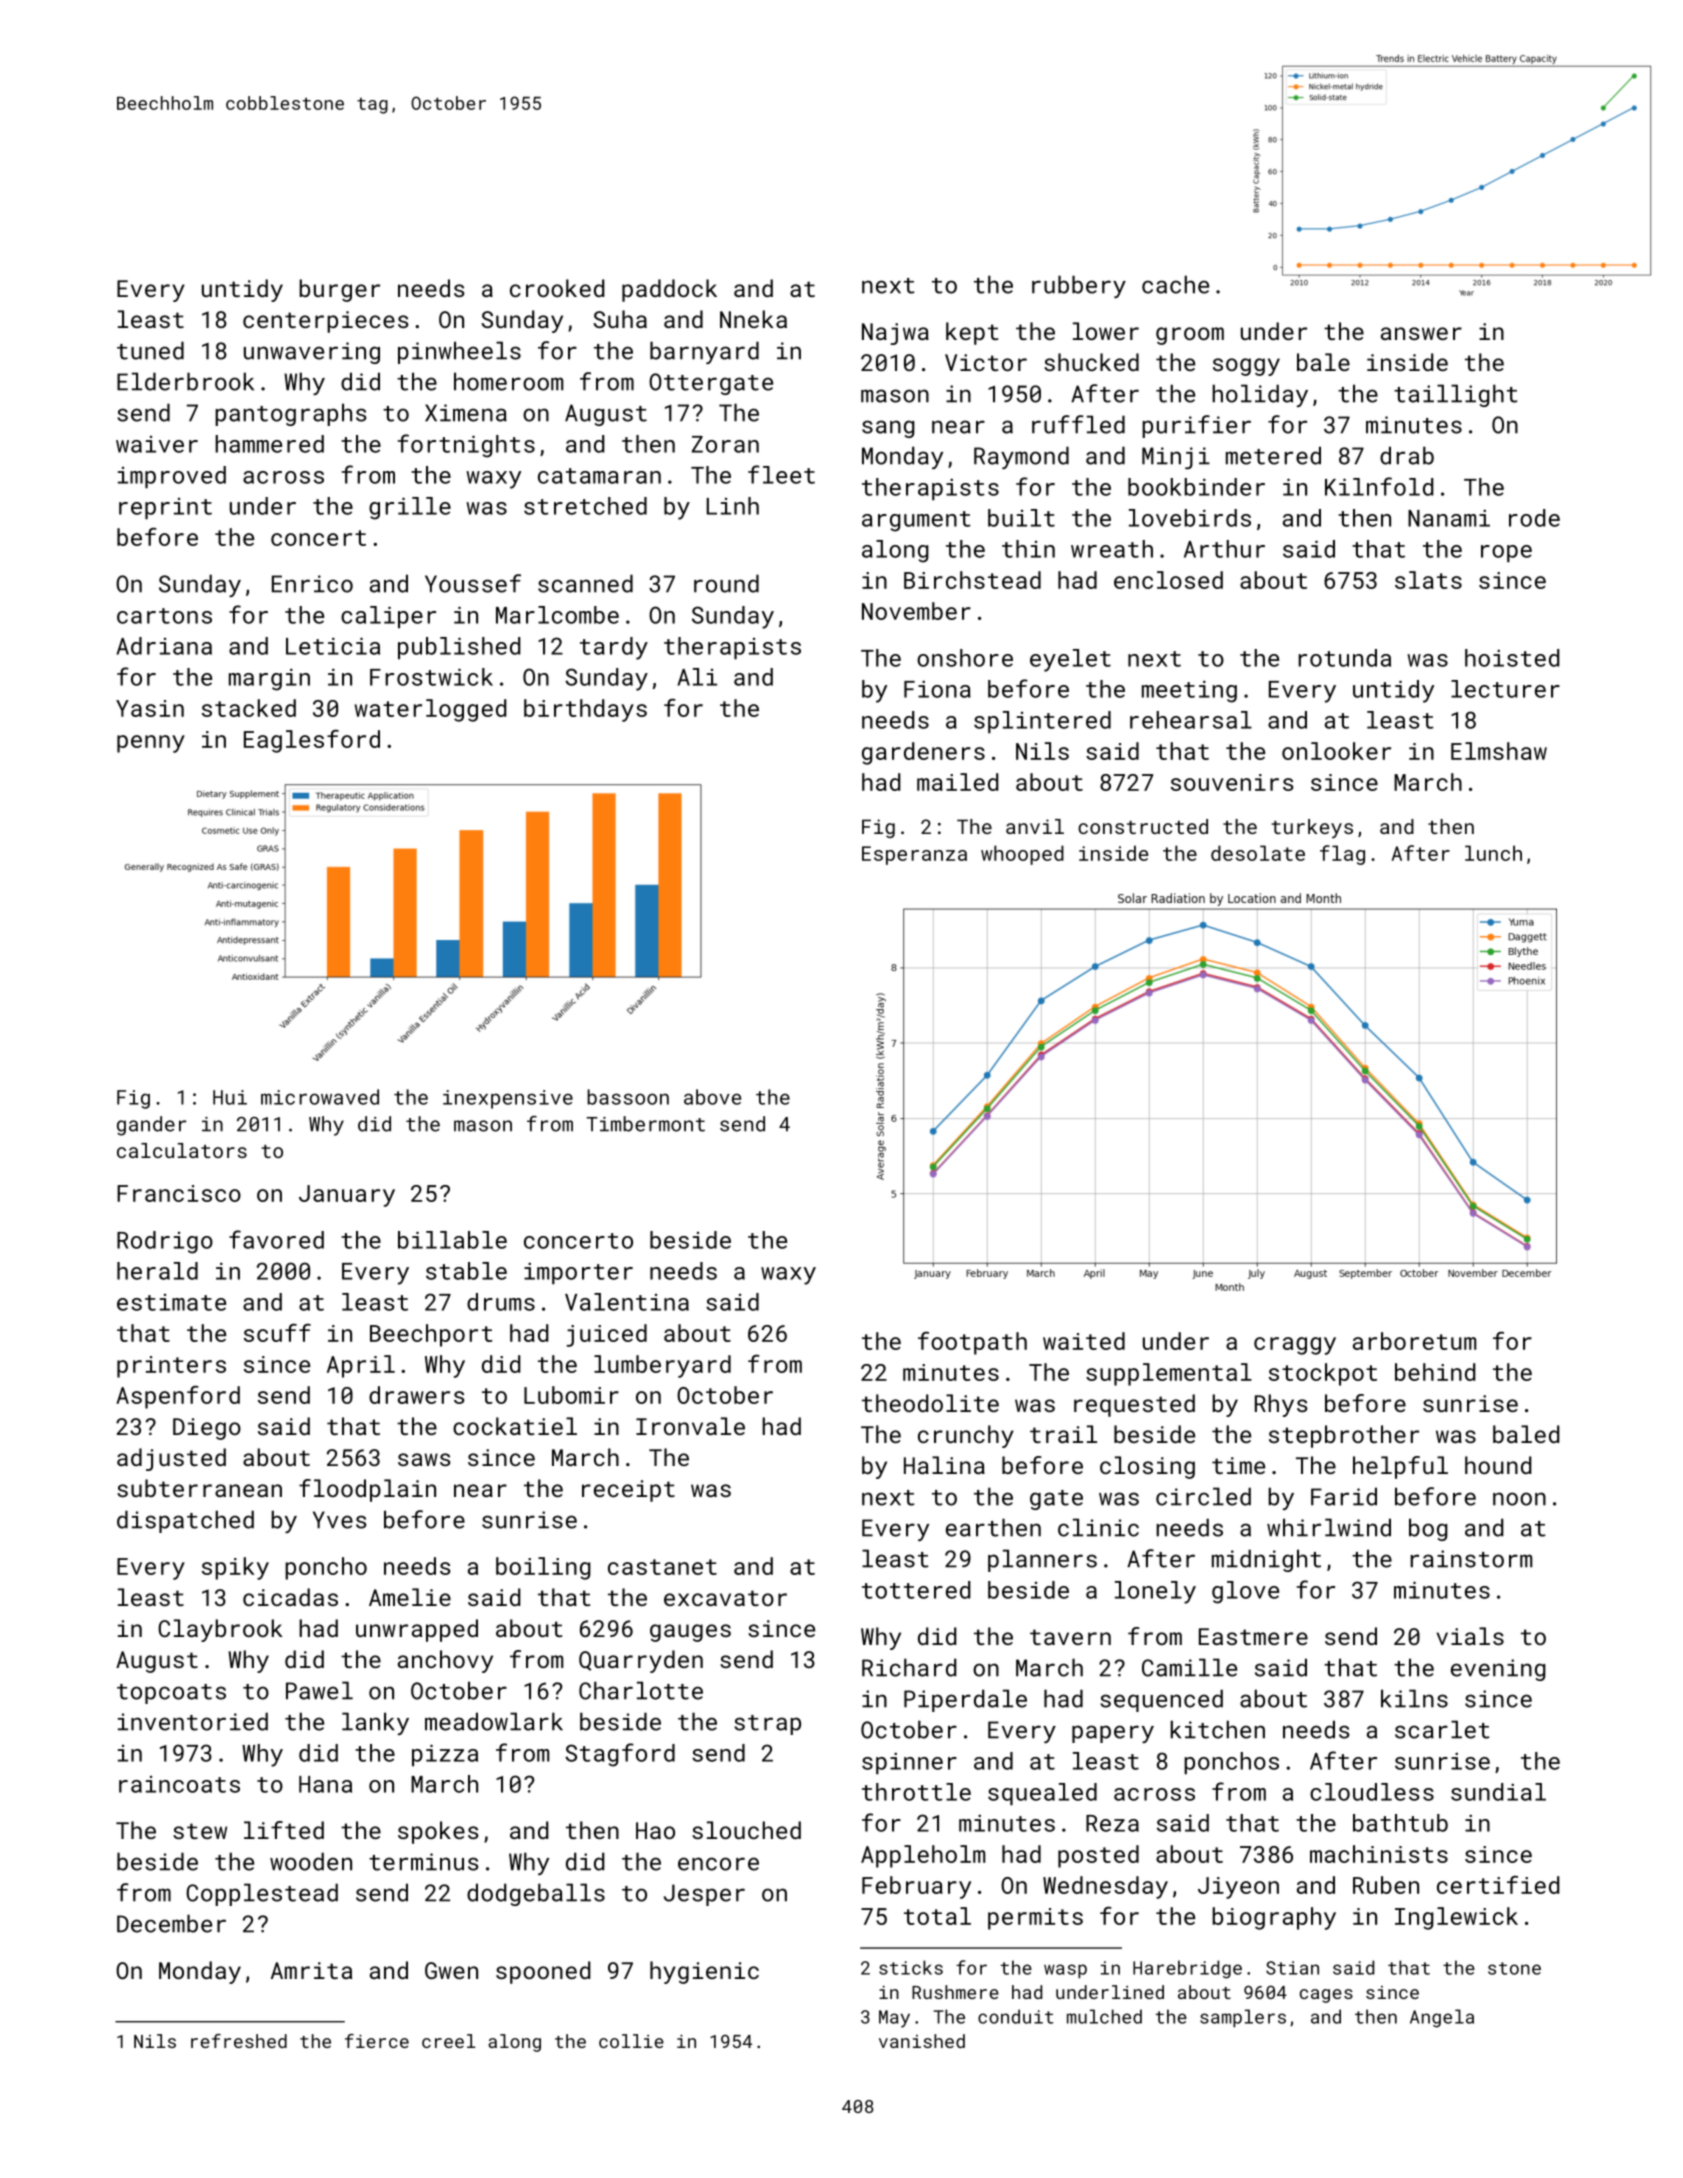 This document has width=1683, height=2178. I want to click on stew, so click(200, 1831).
